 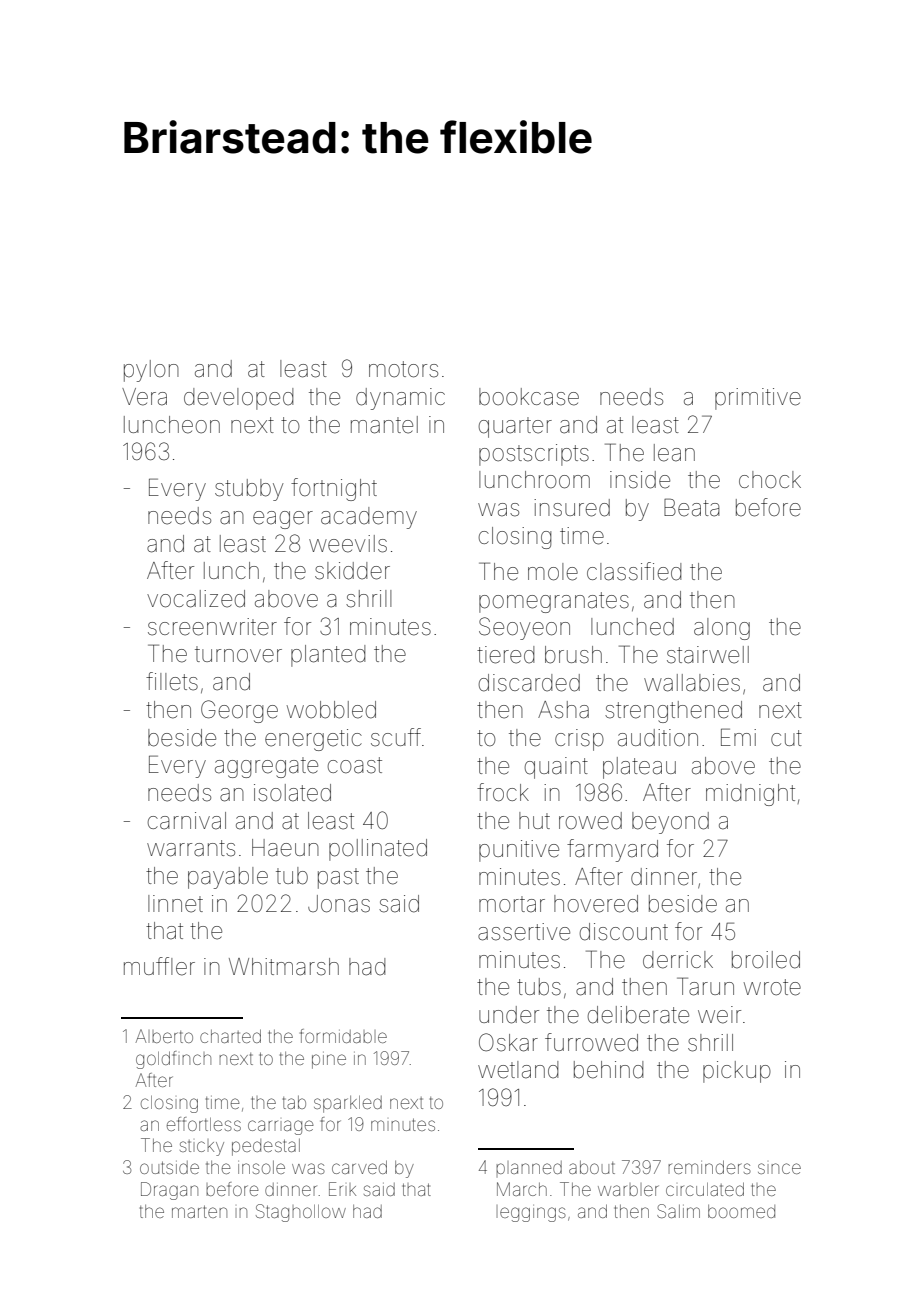 What do you see at coordinates (503, 792) in the screenshot?
I see `frock` at bounding box center [503, 792].
